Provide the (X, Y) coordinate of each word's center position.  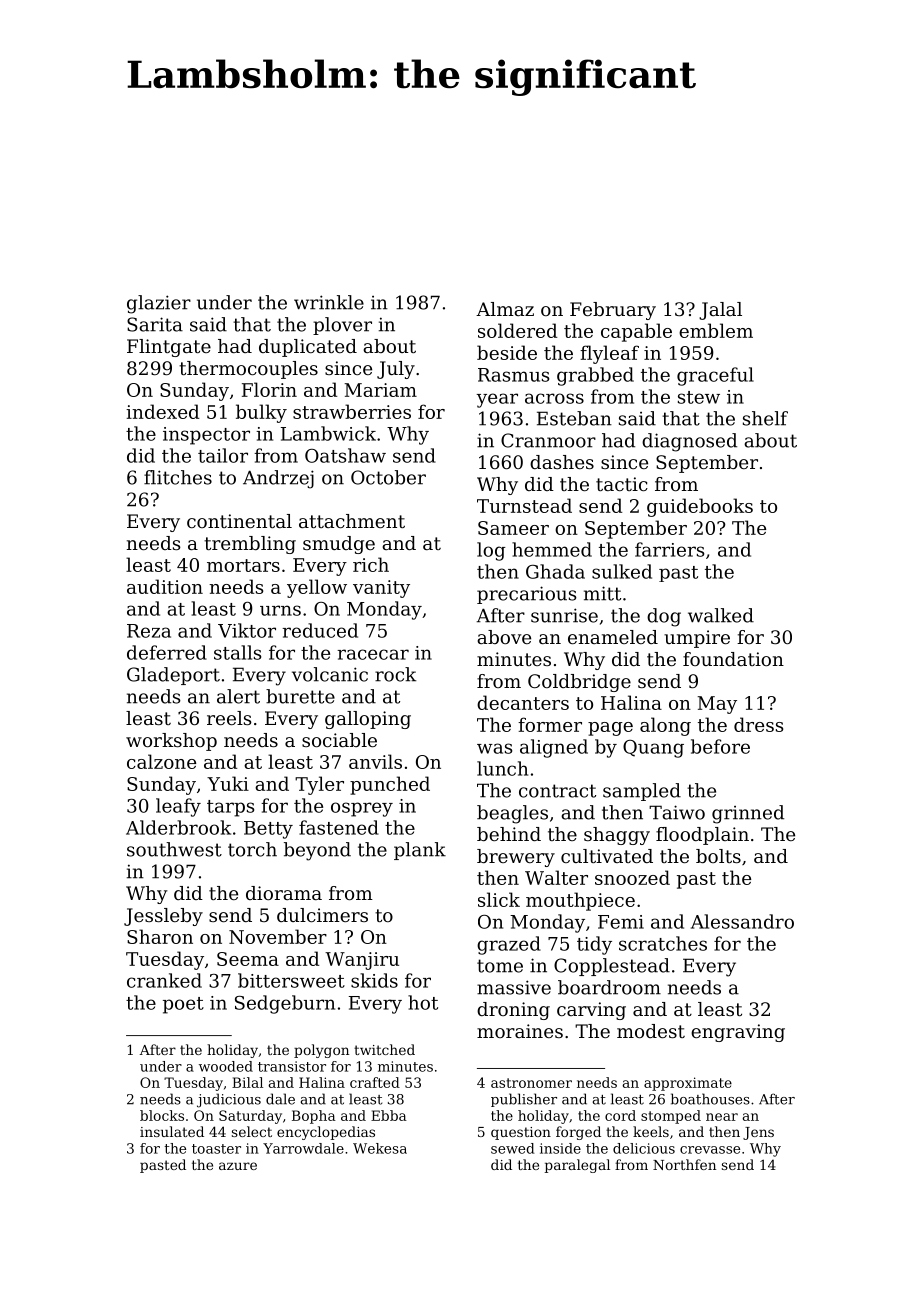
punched (390, 785)
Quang (653, 749)
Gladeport (173, 676)
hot (423, 1002)
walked (721, 615)
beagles (512, 814)
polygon (321, 1051)
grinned (748, 814)
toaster (216, 1149)
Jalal (720, 311)
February (613, 311)
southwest (174, 849)
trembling (250, 545)
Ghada (555, 571)
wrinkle (329, 302)
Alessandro (742, 921)
